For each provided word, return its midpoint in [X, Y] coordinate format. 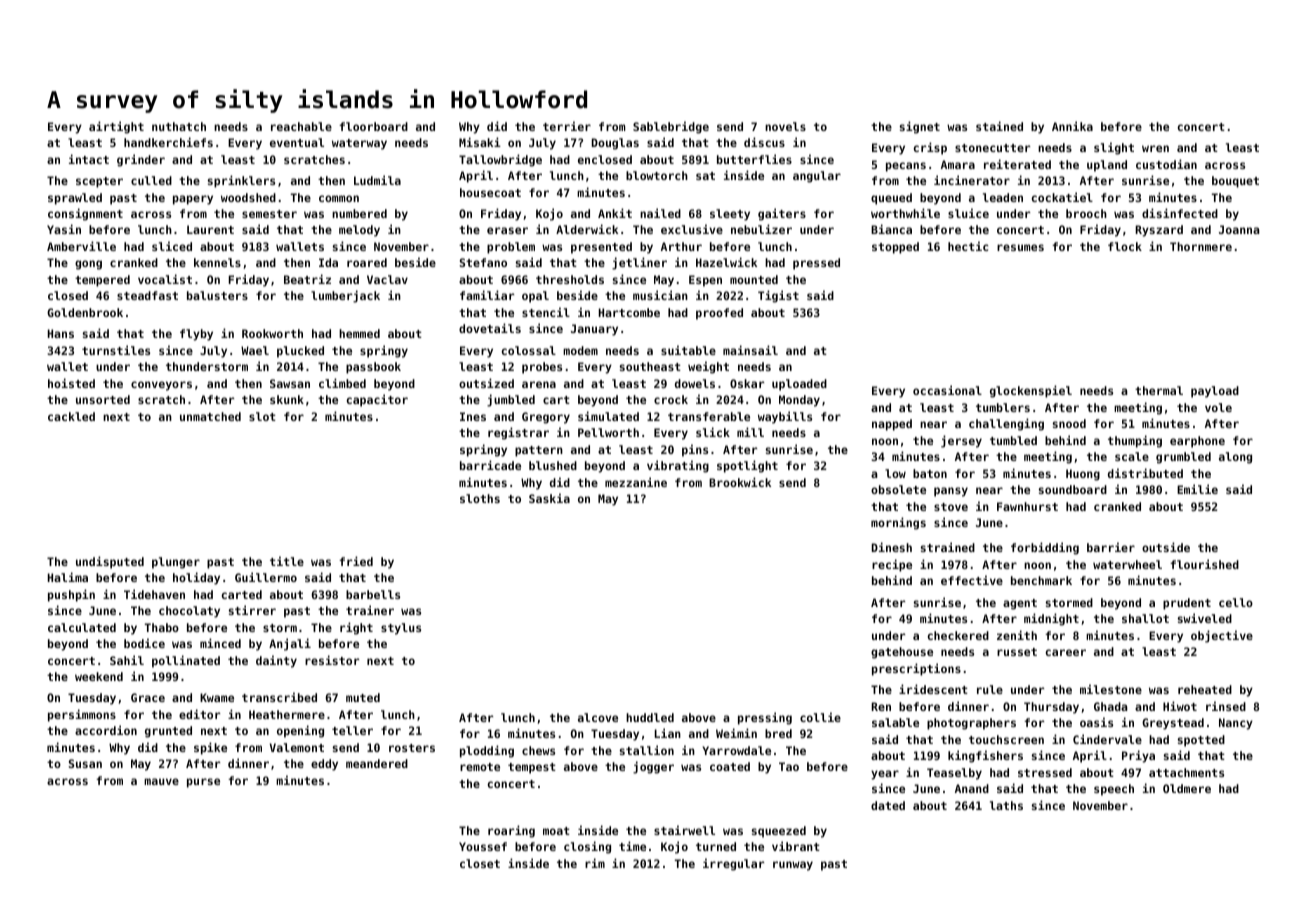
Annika [1072, 126]
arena [539, 384]
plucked [300, 352]
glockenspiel [1031, 391]
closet [480, 863]
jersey [961, 441]
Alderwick [587, 229]
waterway [359, 144]
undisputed [110, 562]
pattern [539, 451]
